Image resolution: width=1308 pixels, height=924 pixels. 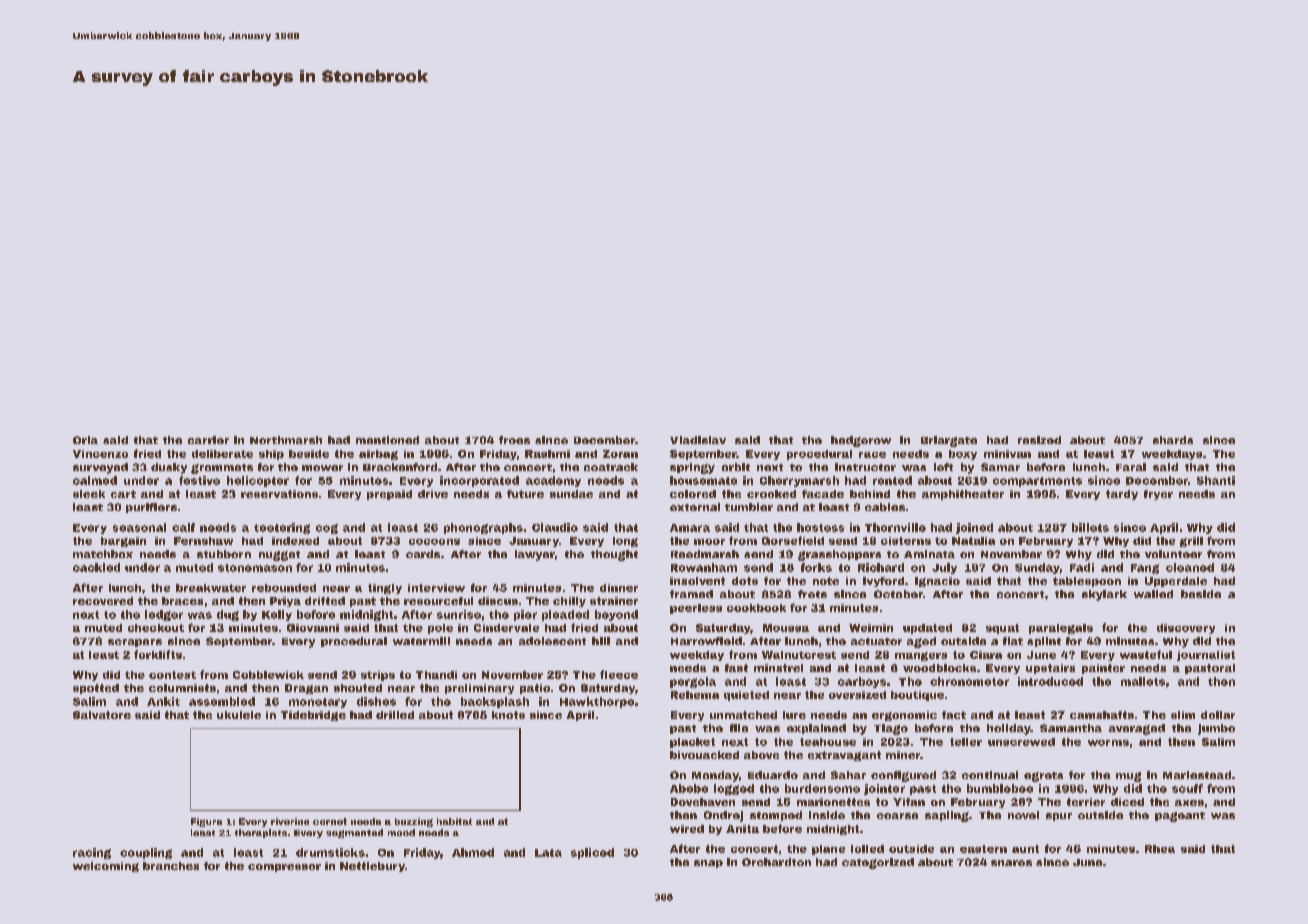 What do you see at coordinates (156, 628) in the document?
I see `checkout` at bounding box center [156, 628].
